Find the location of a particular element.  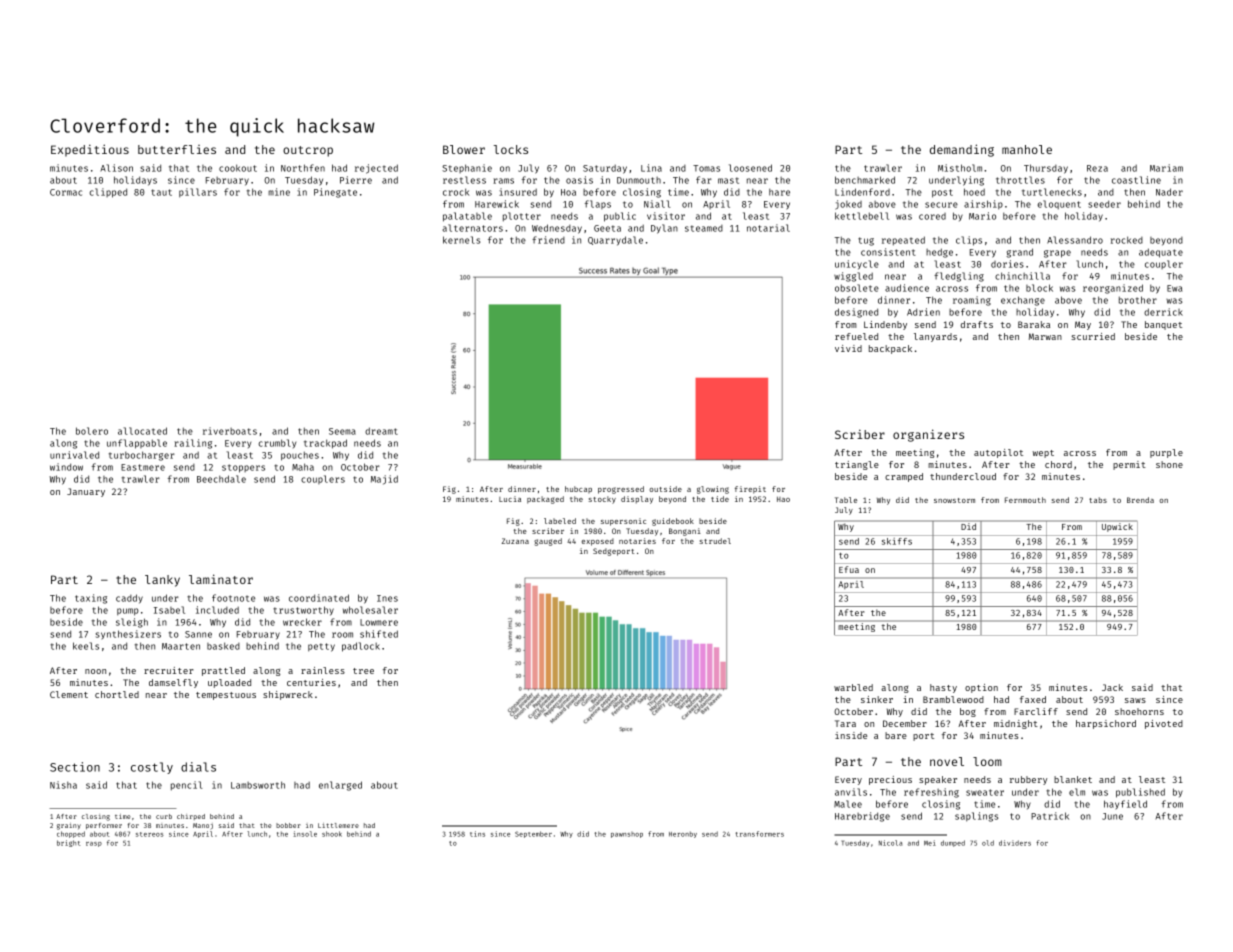

cookout is located at coordinates (238, 168).
